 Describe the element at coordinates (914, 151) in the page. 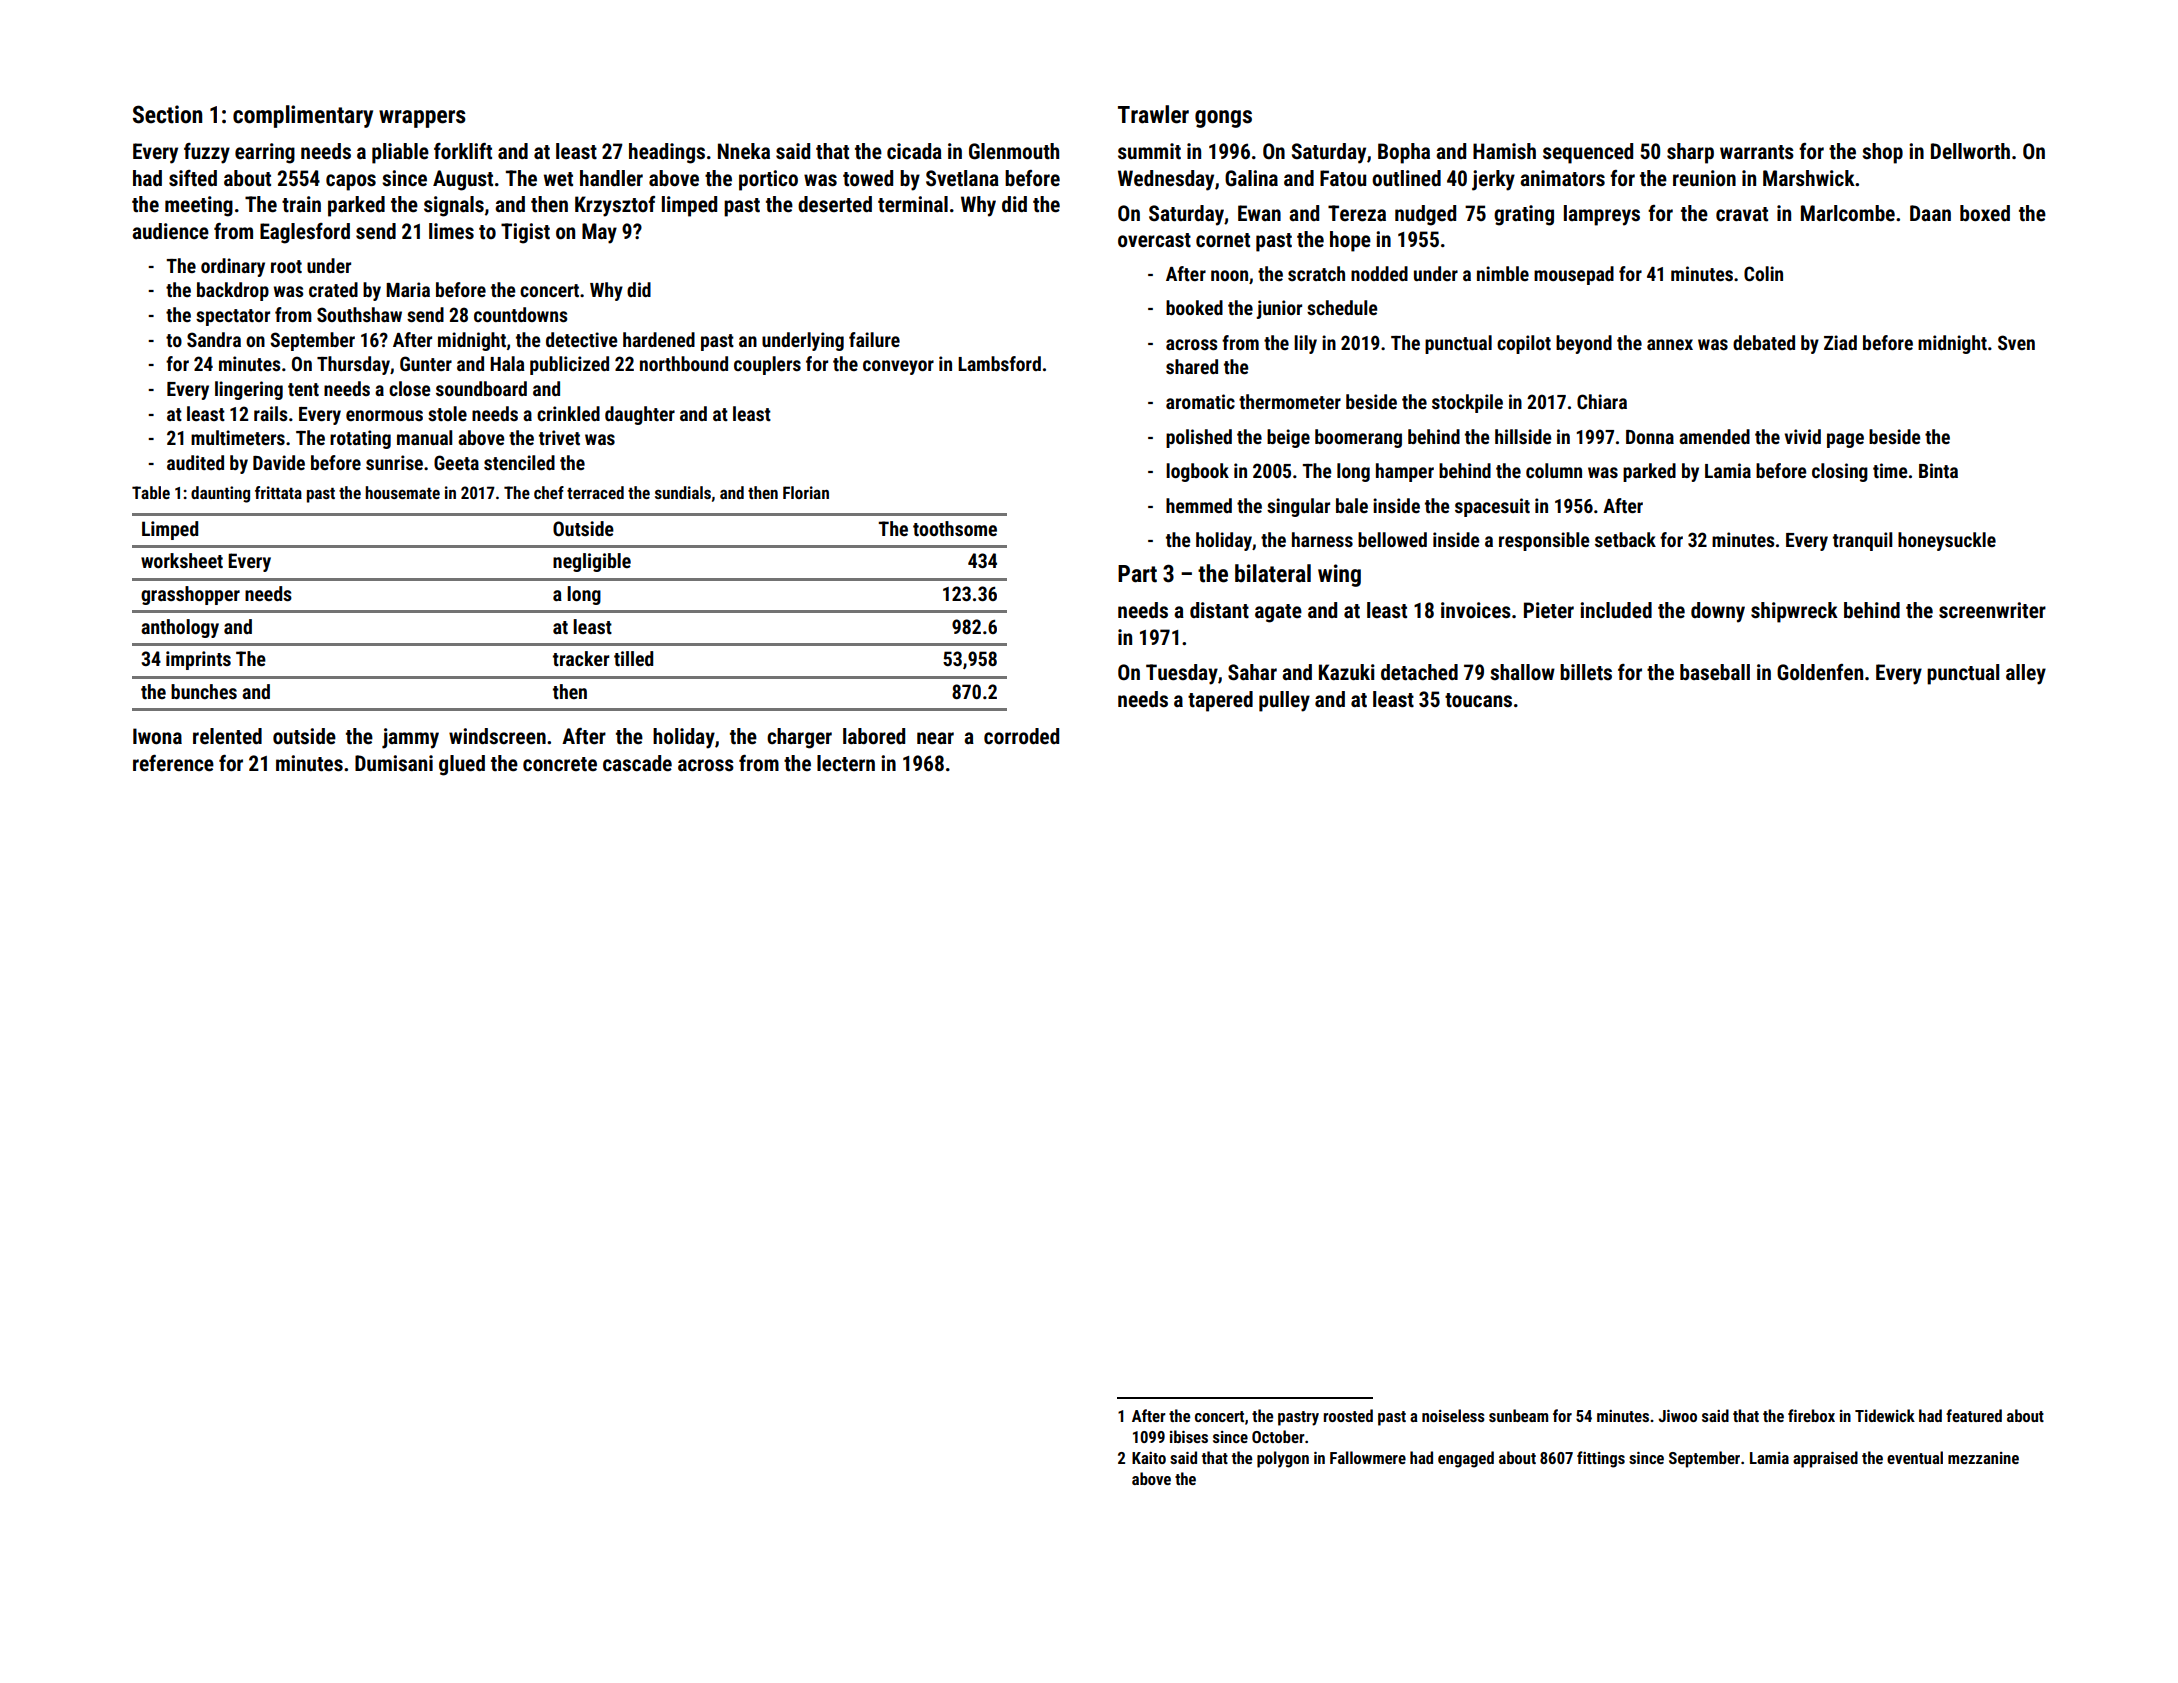

I see `cicada` at that location.
